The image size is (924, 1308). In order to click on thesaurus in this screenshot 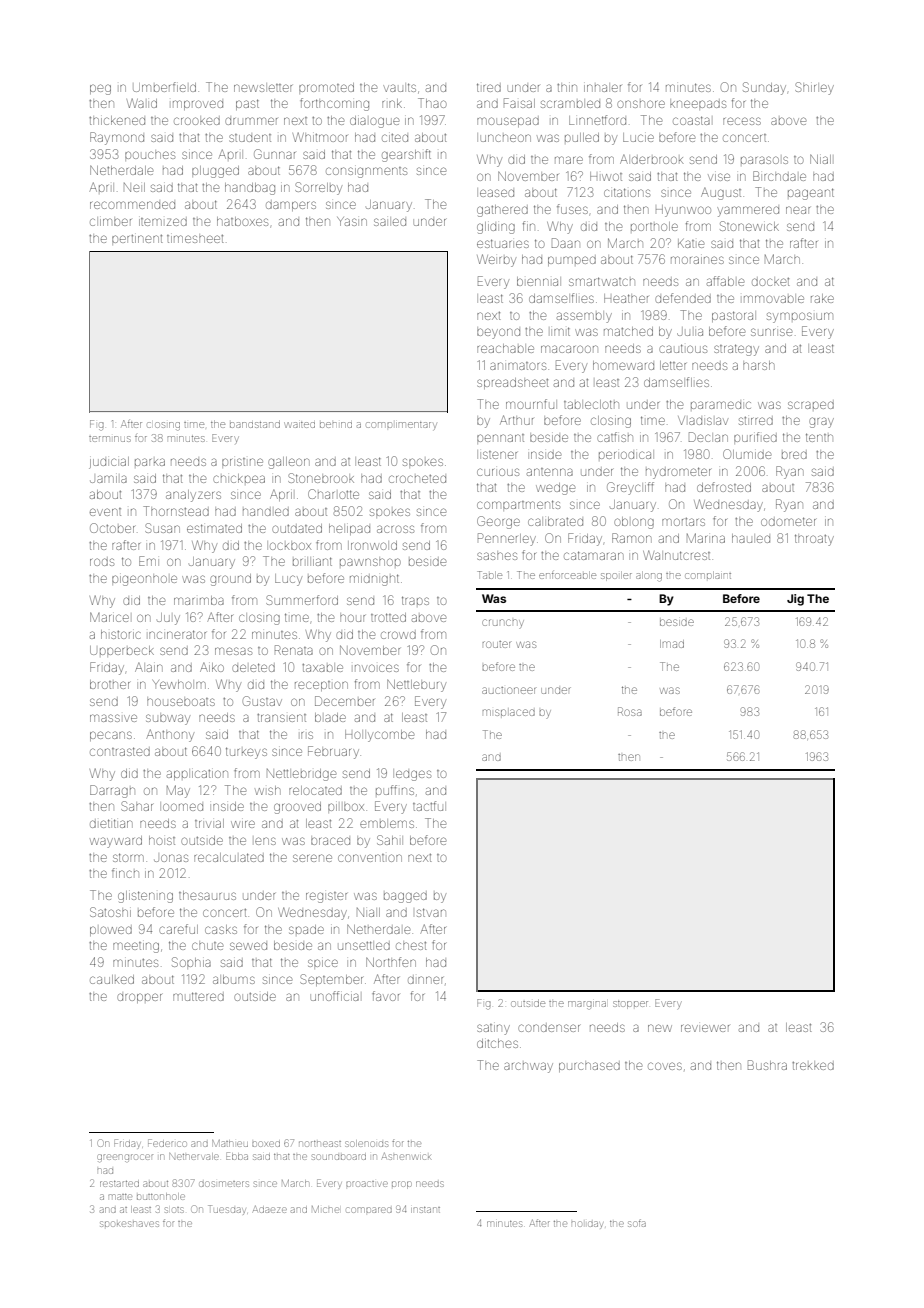, I will do `click(207, 895)`.
